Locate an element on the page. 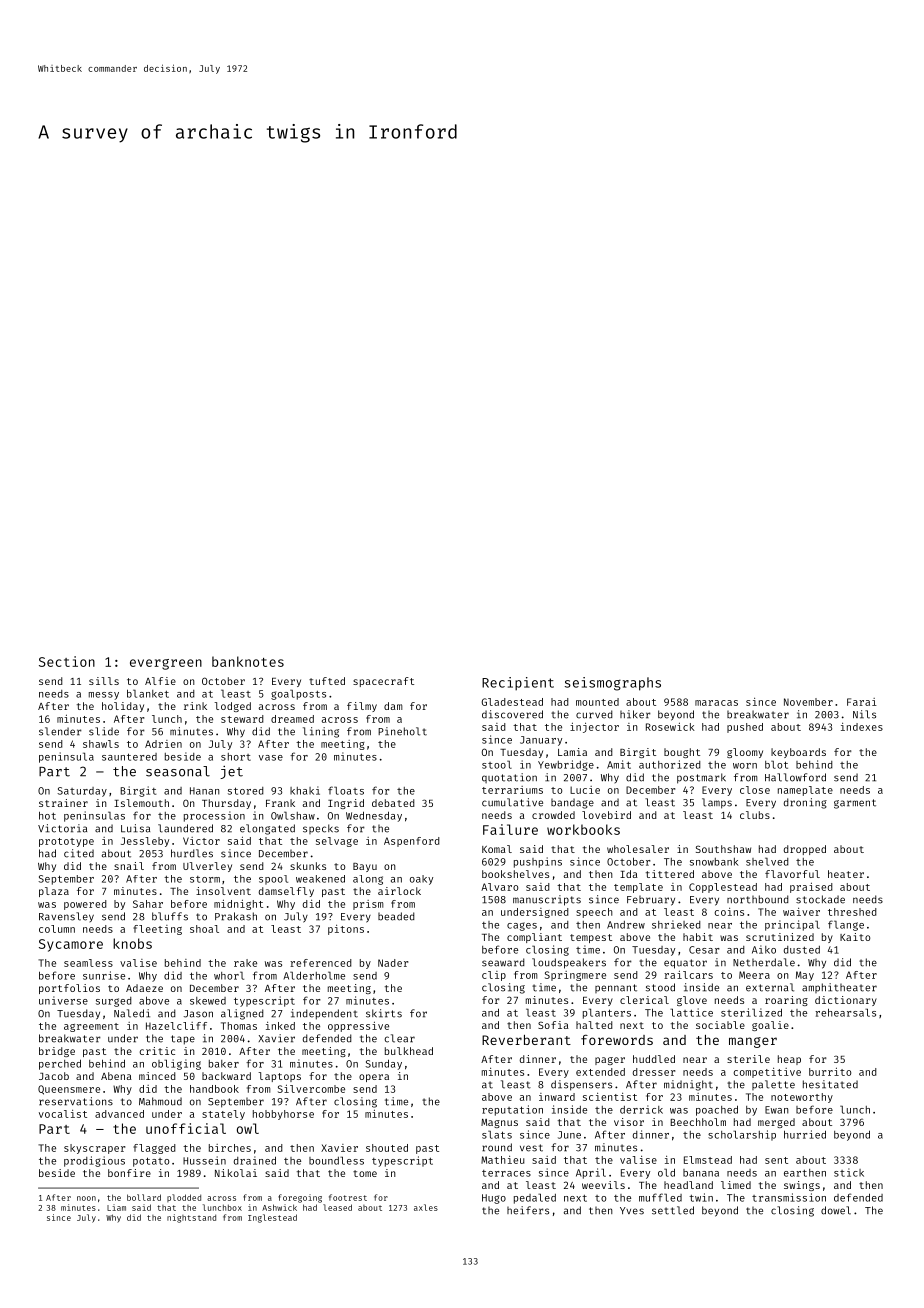 This image has width=924, height=1308. surged is located at coordinates (114, 1002).
